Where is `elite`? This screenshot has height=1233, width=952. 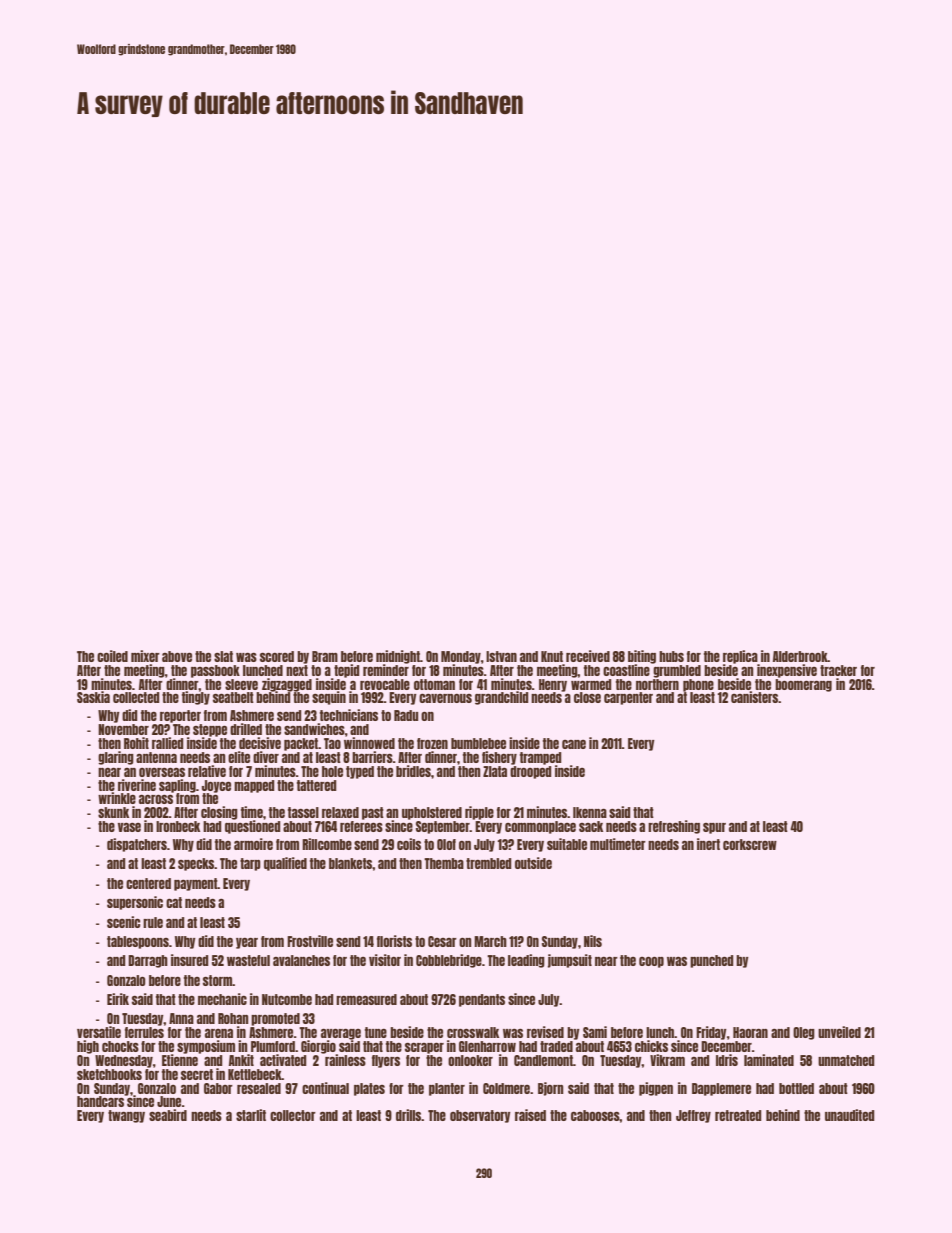 elite is located at coordinates (239, 757).
